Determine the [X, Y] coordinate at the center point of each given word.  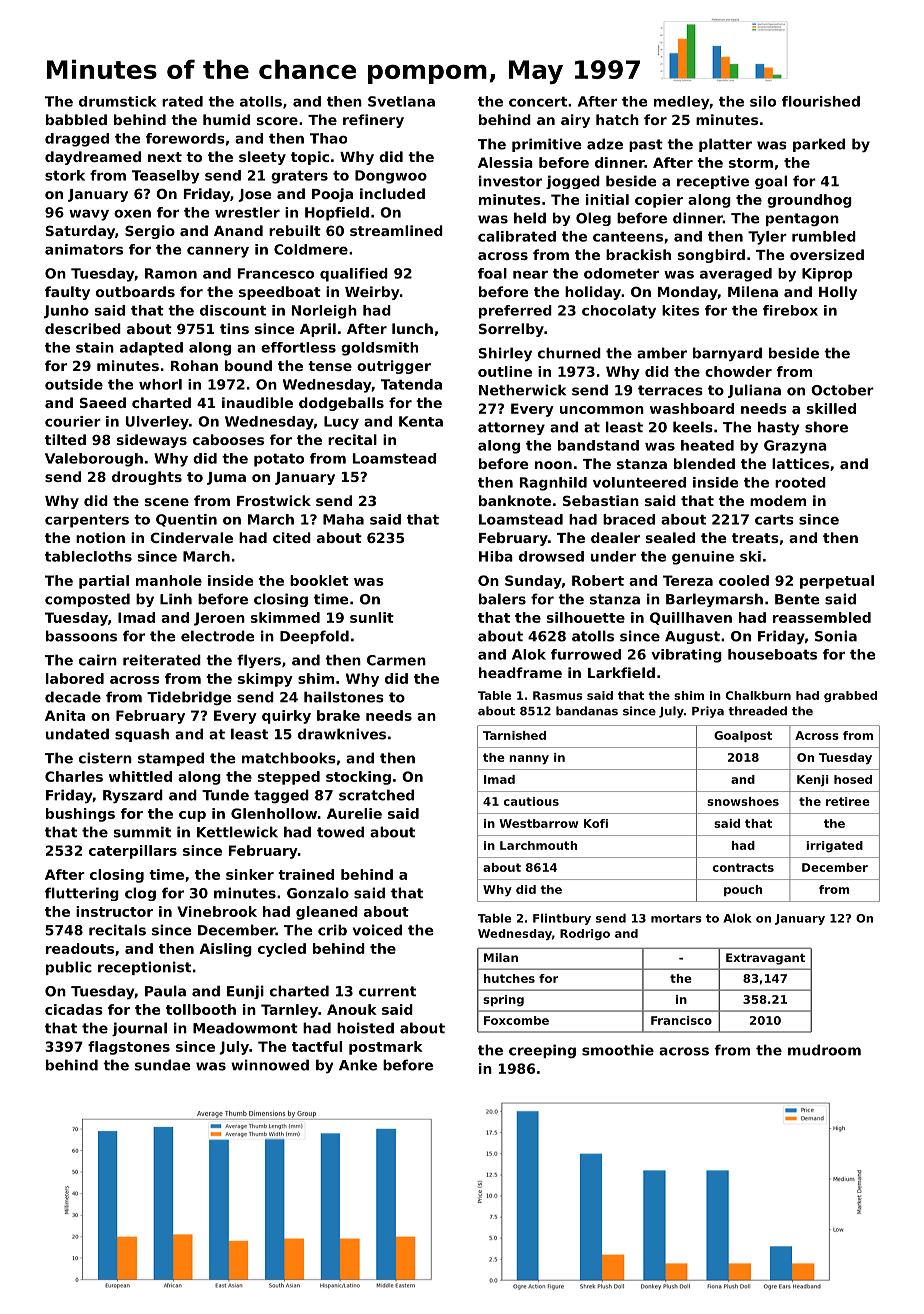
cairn [98, 660]
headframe [520, 672]
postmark [386, 1048]
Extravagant [765, 959]
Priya [708, 712]
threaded [757, 711]
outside [74, 384]
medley [681, 103]
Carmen [396, 660]
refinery [373, 121]
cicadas [74, 1009]
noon [553, 465]
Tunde [225, 795]
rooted [800, 482]
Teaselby [166, 177]
